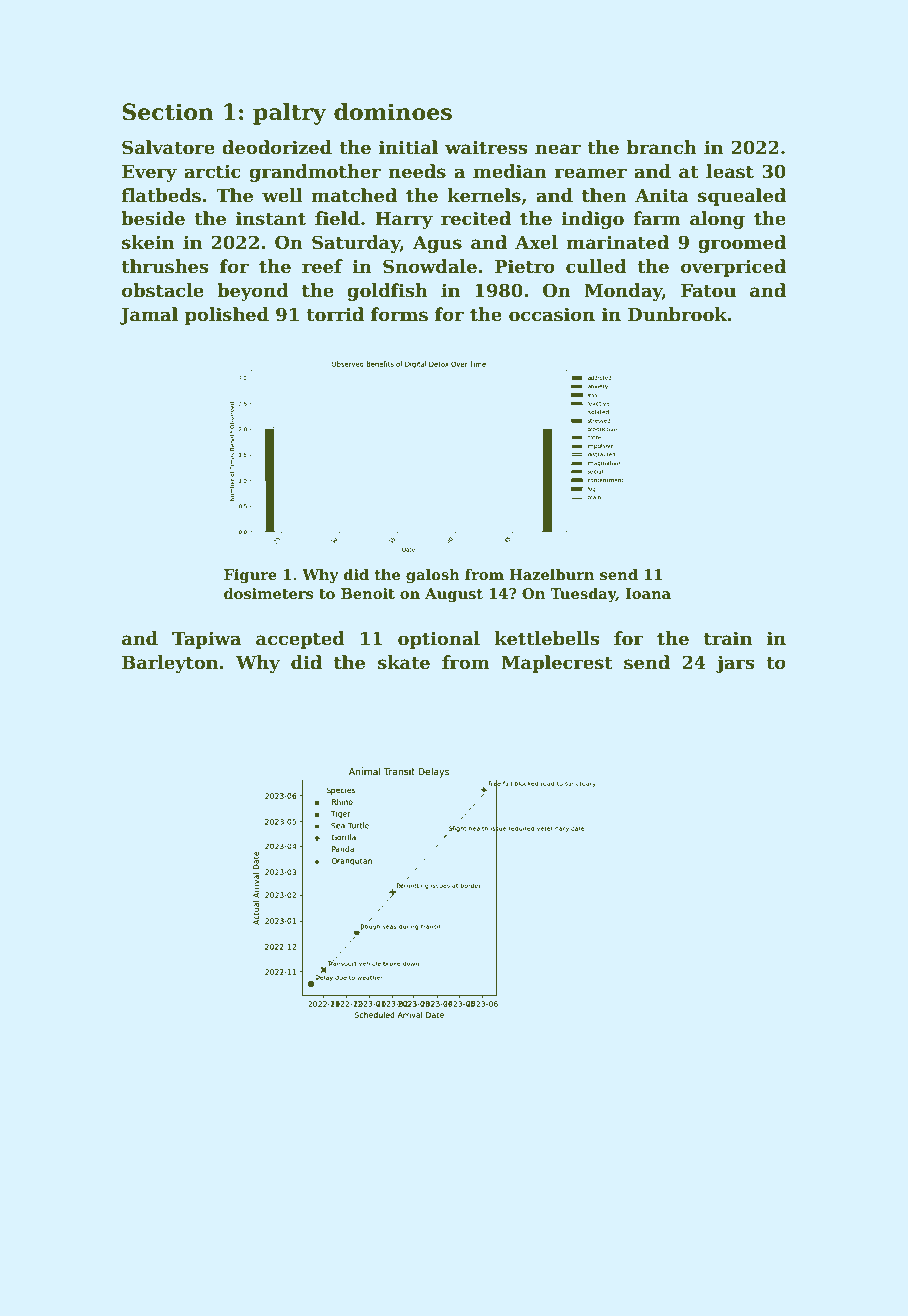 The image size is (908, 1316). I want to click on Section, so click(168, 112).
